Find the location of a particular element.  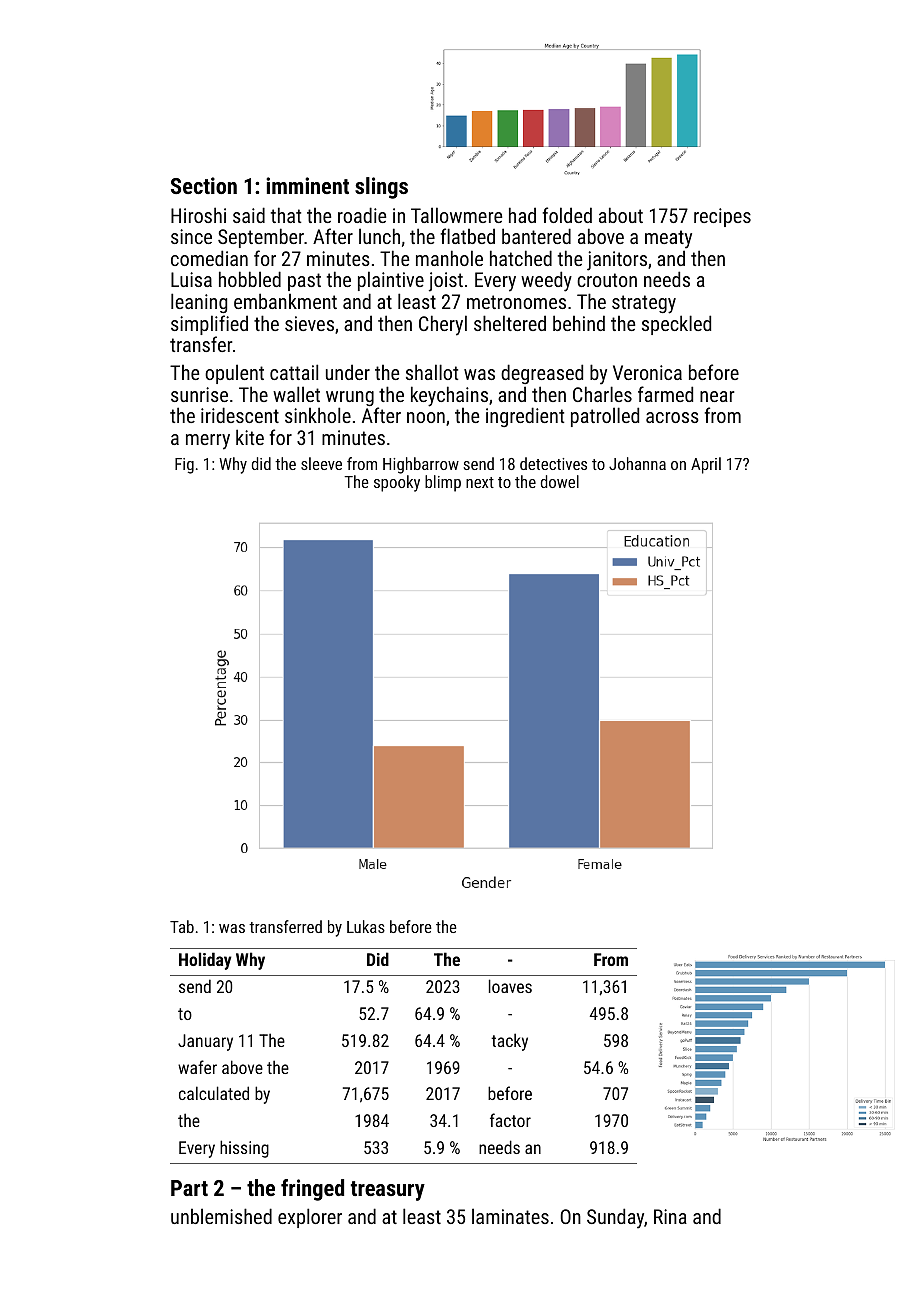

wafer is located at coordinates (197, 1067).
